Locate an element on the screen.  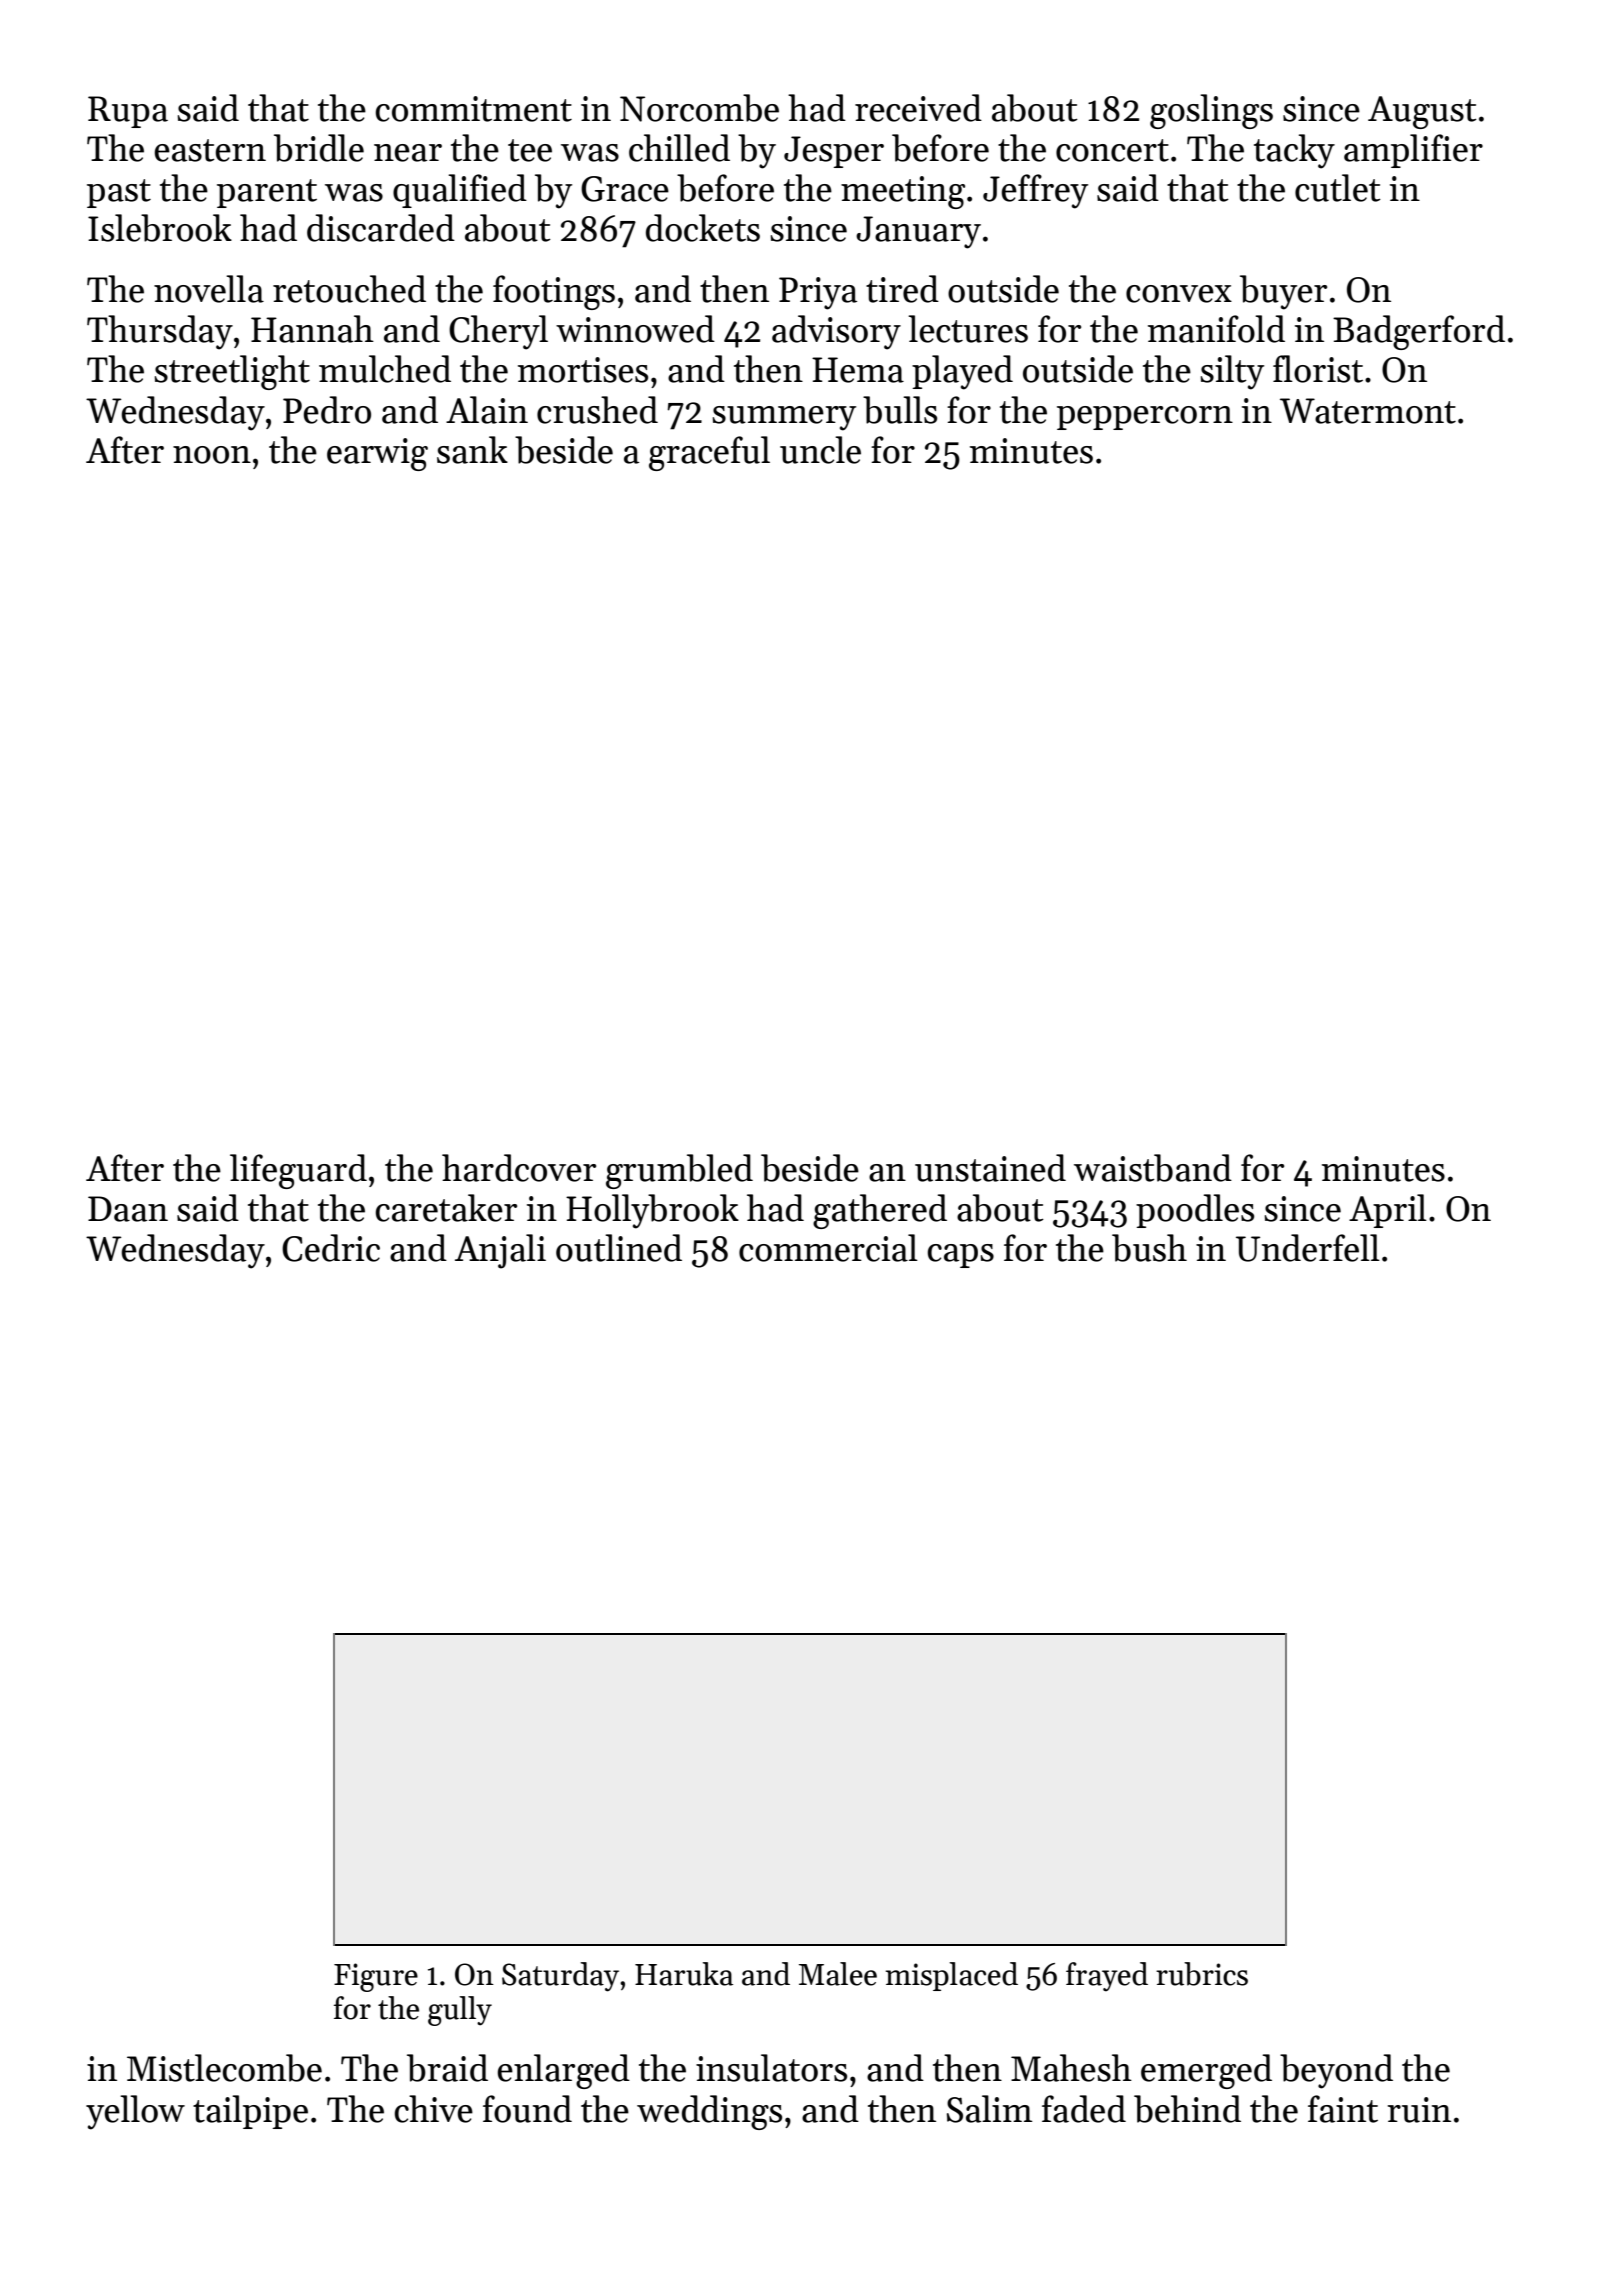
earwig is located at coordinates (377, 454).
